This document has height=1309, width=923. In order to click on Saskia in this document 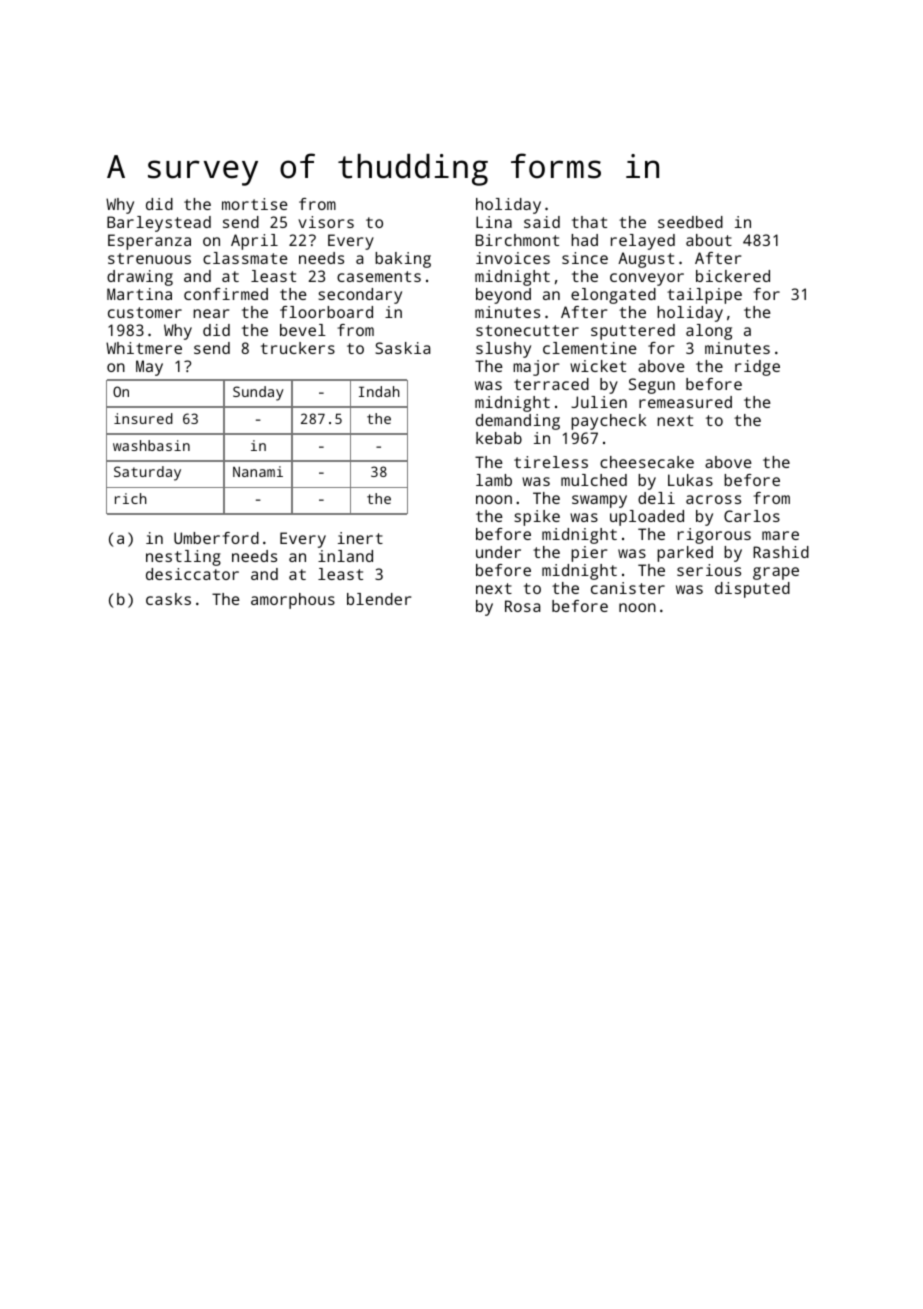, I will do `click(402, 348)`.
